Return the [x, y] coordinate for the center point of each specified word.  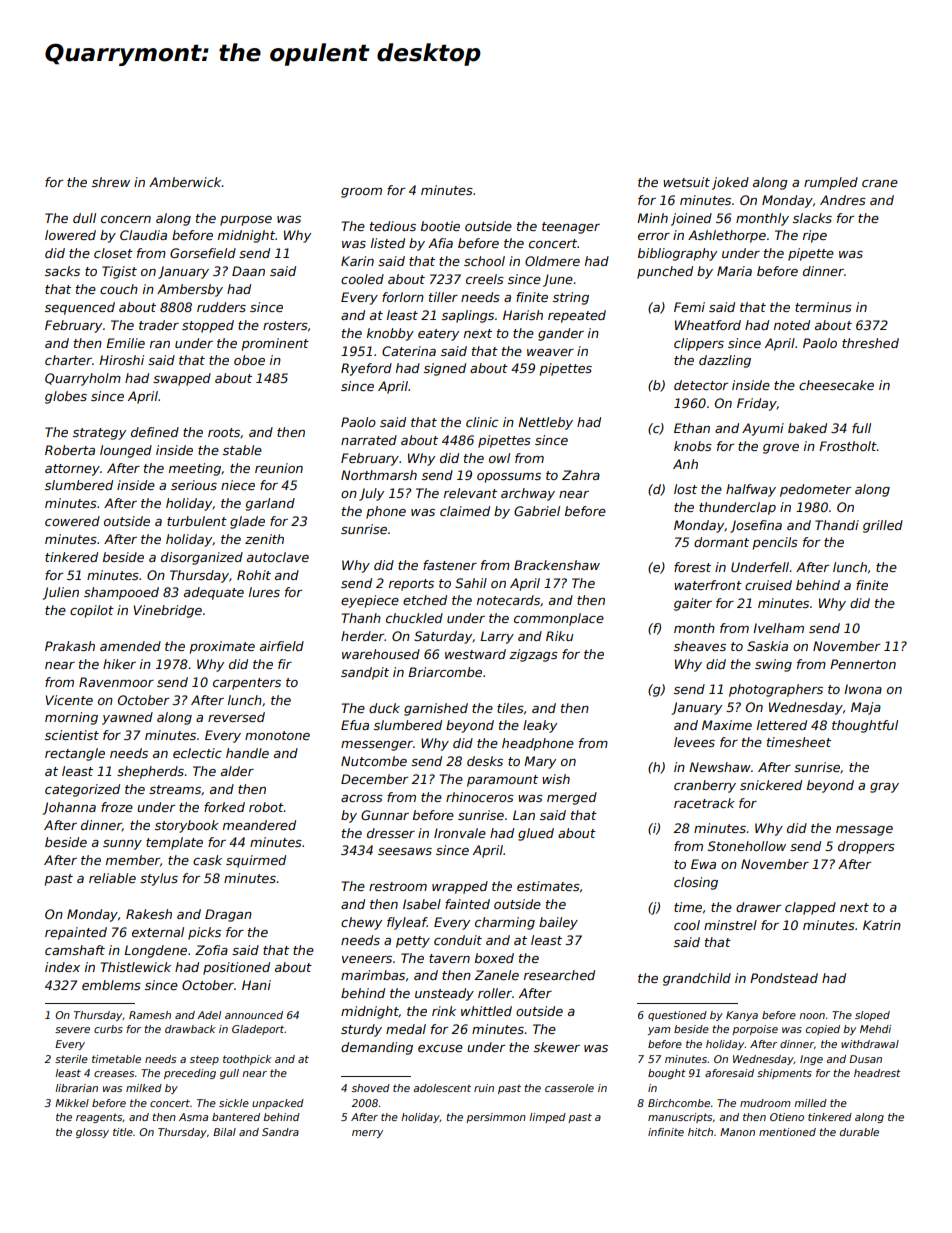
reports [411, 585]
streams [175, 789]
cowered [72, 521]
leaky [540, 726]
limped [547, 1118]
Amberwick [185, 182]
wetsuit [686, 182]
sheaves [700, 646]
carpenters [247, 684]
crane [880, 183]
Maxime [727, 725]
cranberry [705, 786]
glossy [92, 1133]
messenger [377, 746]
